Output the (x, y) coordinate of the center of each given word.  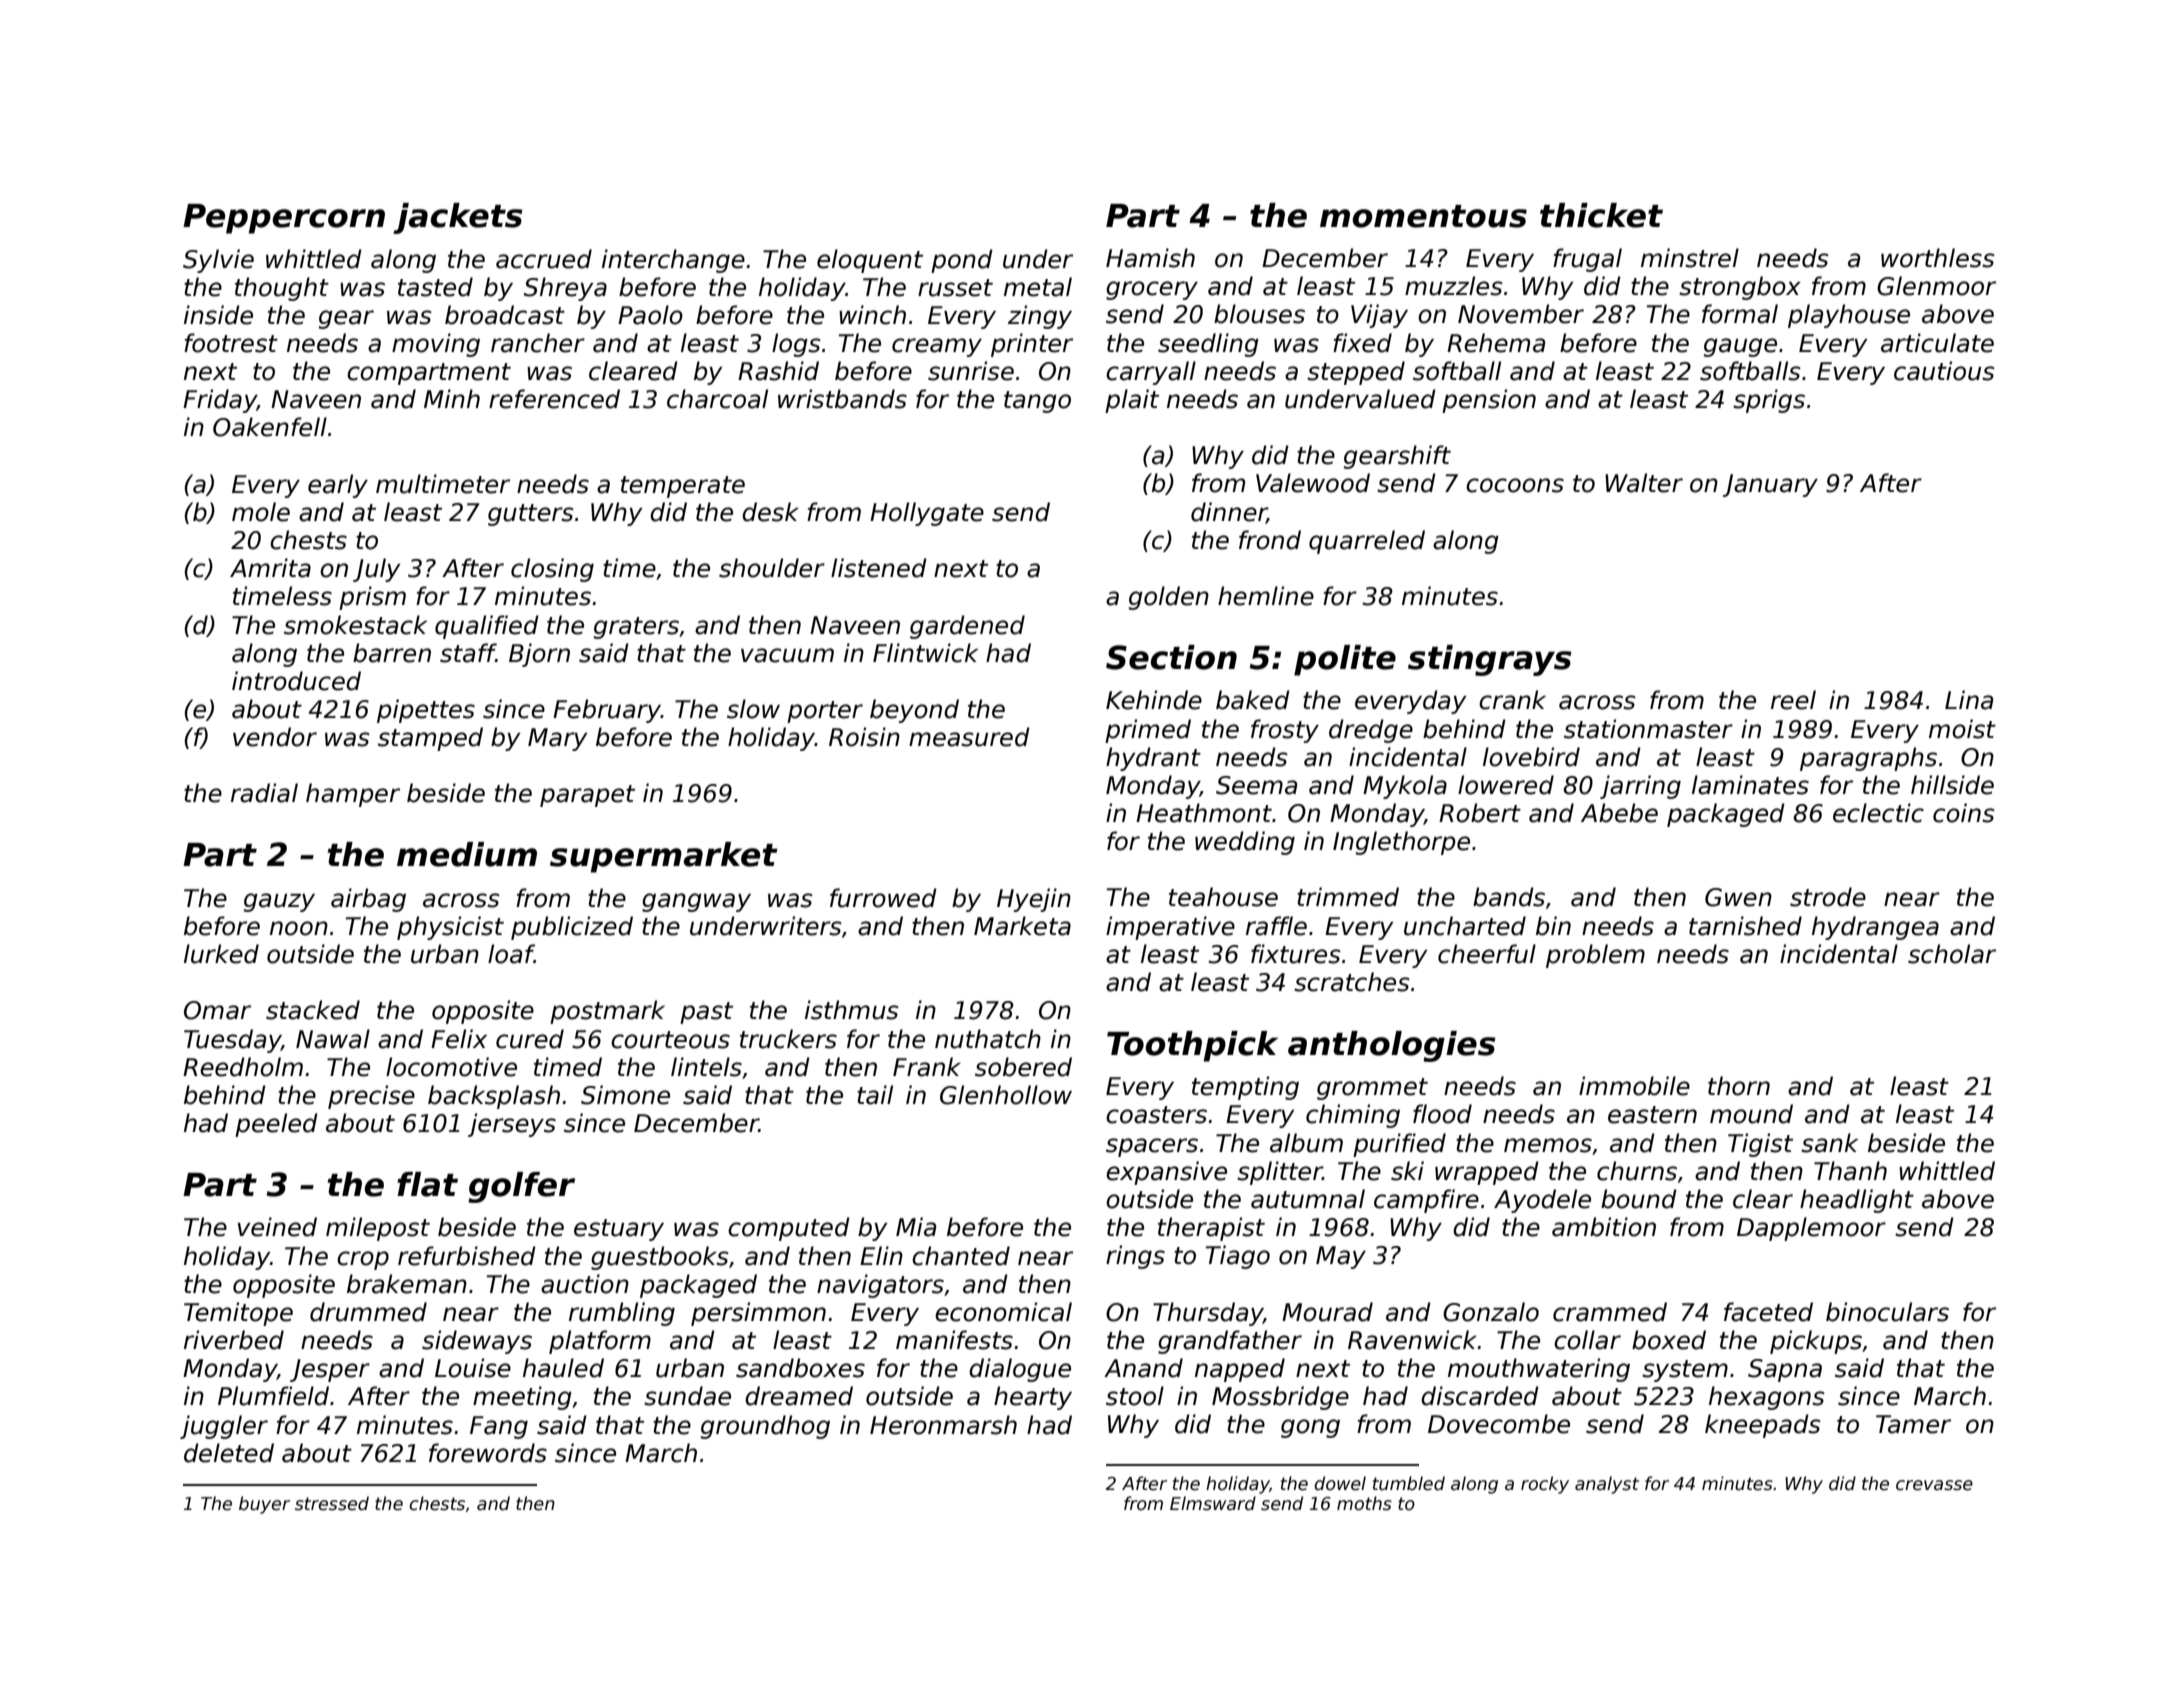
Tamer (1913, 1424)
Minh (452, 398)
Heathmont (1204, 813)
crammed (1610, 1312)
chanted (961, 1256)
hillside (1952, 785)
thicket (1601, 215)
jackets (458, 218)
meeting (522, 1398)
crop (363, 1260)
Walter (1644, 483)
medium (467, 854)
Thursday (1208, 1314)
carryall (1151, 373)
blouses (1259, 314)
